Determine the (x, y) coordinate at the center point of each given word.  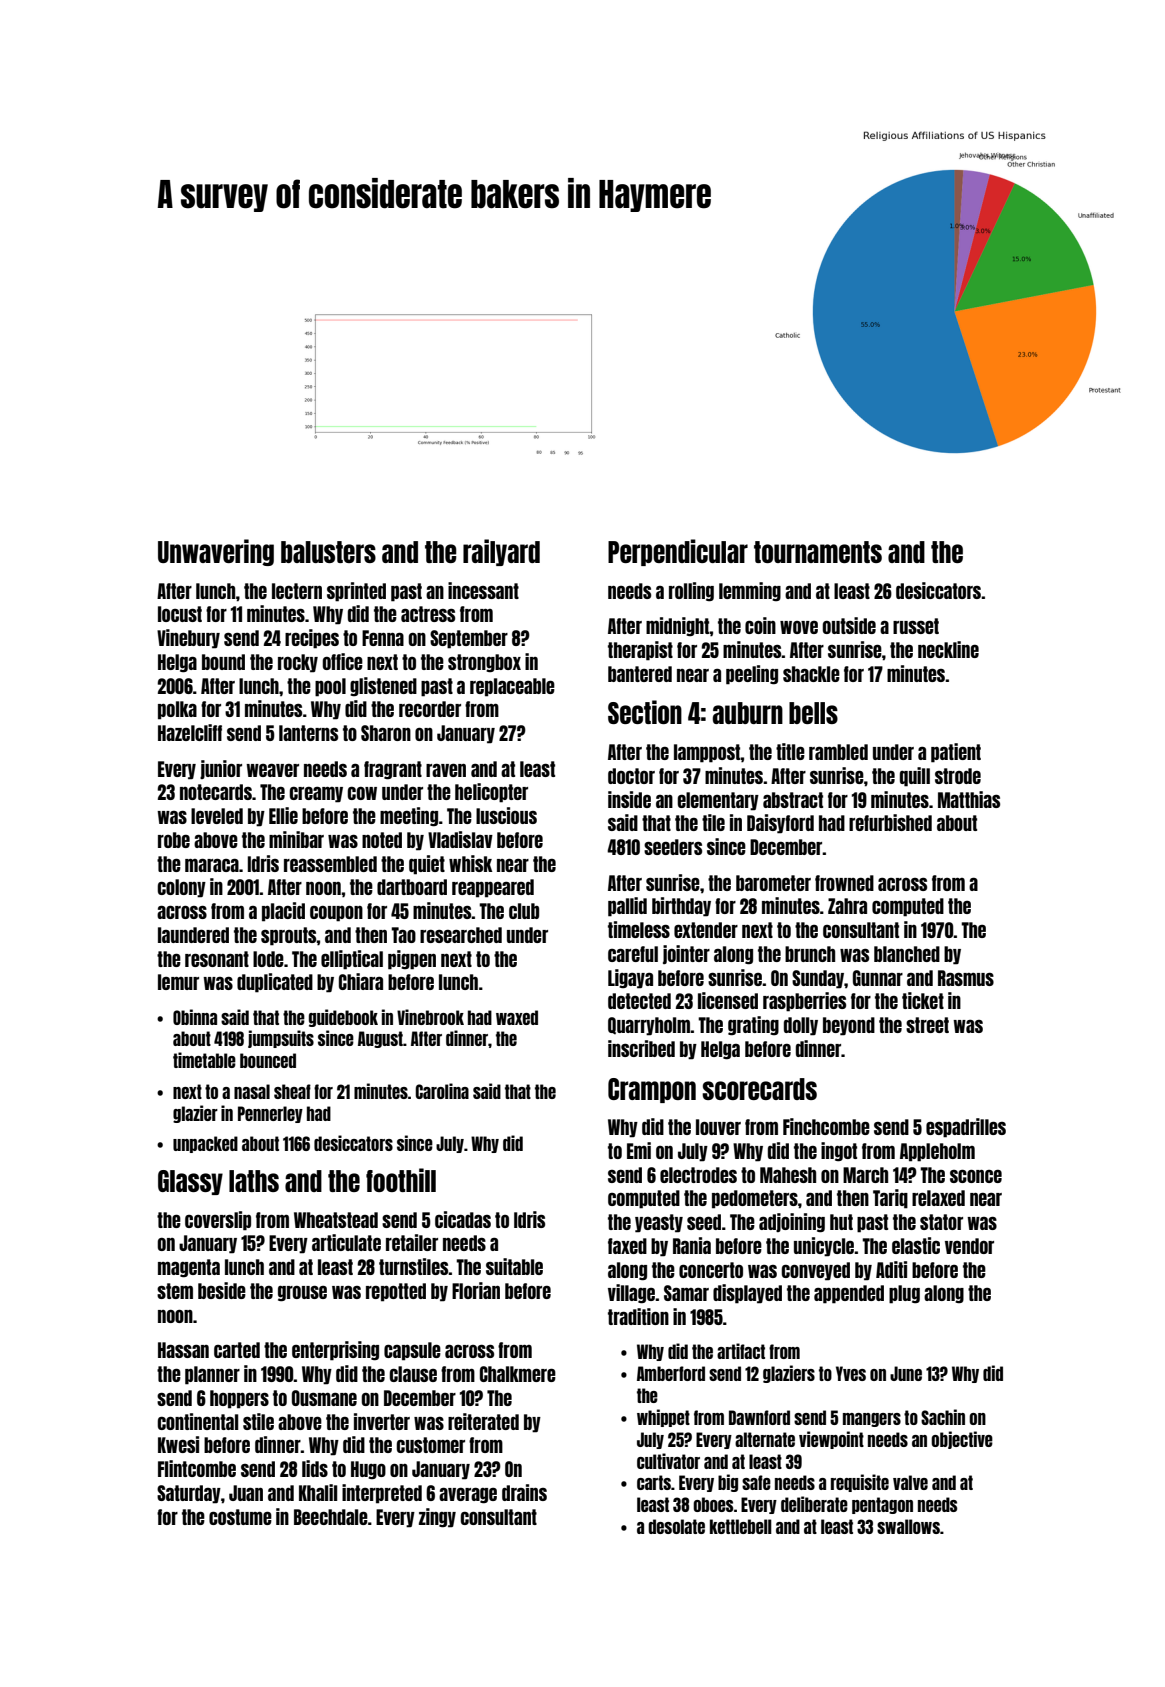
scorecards (759, 1089)
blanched (907, 954)
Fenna (383, 638)
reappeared (493, 888)
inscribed (641, 1048)
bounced (268, 1060)
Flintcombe (197, 1468)
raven (446, 770)
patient (956, 753)
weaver (272, 770)
